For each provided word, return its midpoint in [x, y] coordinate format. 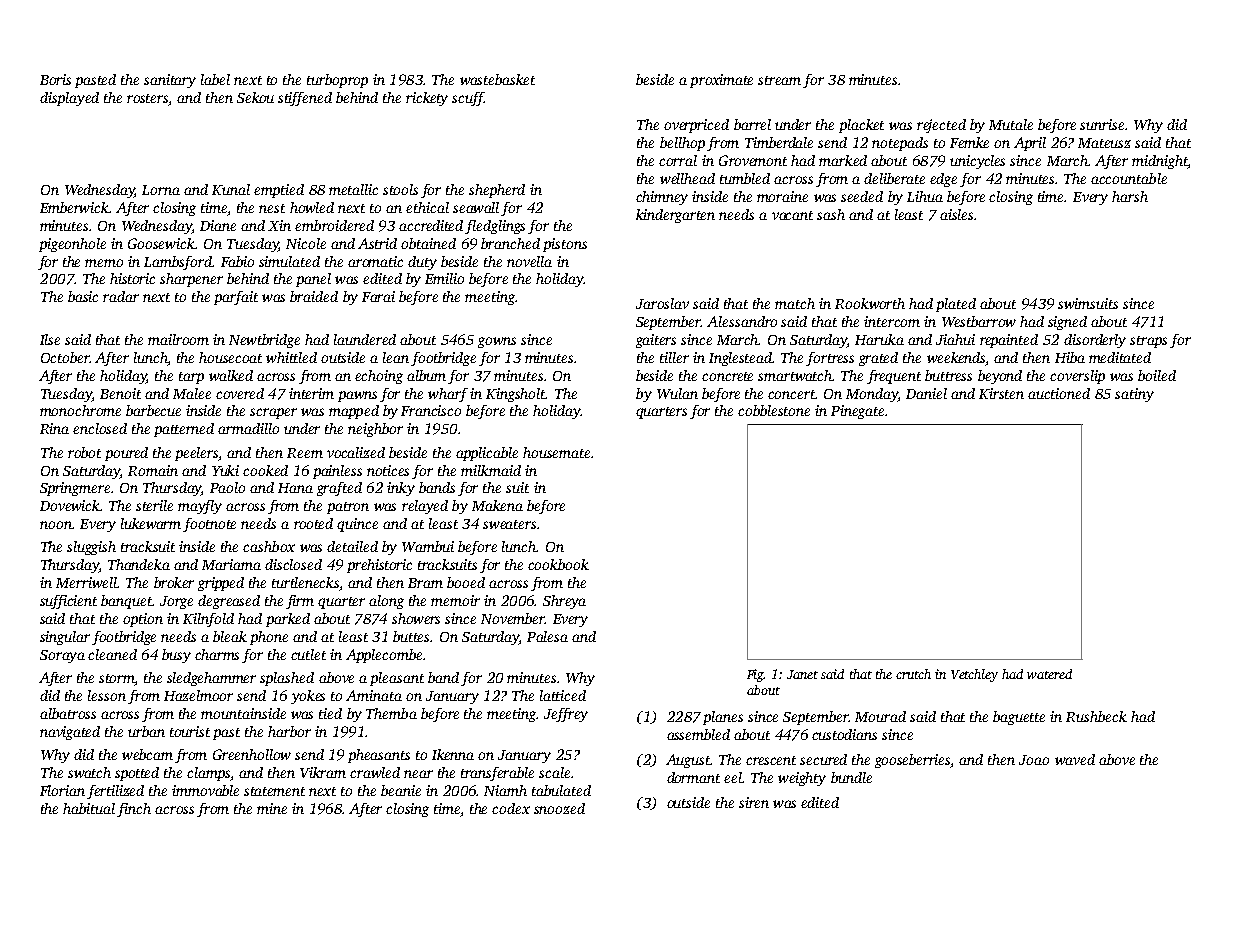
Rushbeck [1096, 716]
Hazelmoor [198, 695]
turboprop [337, 81]
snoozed [559, 808]
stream [779, 80]
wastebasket [497, 79]
